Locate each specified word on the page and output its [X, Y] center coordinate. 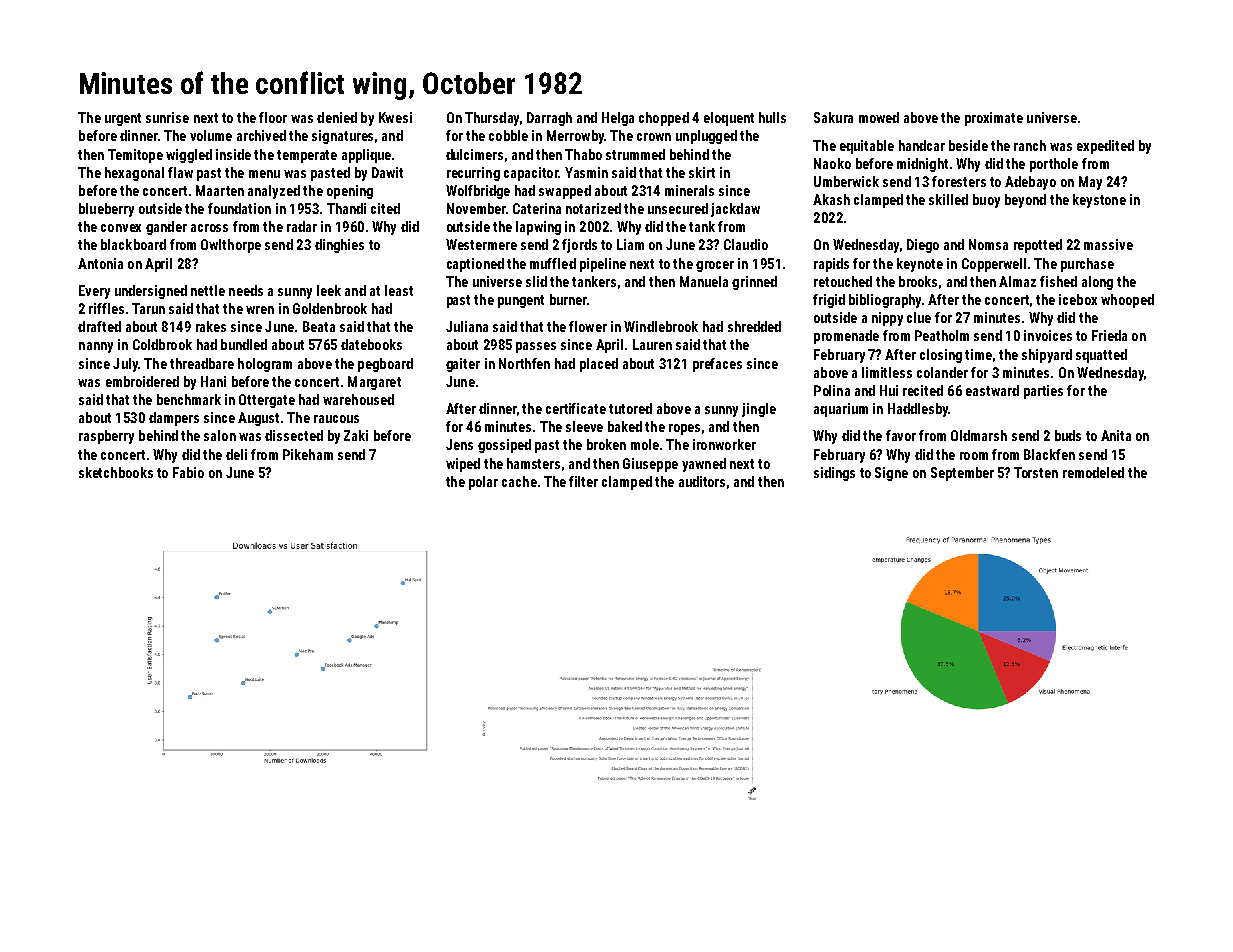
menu [264, 174]
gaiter [463, 365]
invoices [1048, 335]
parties [1043, 392]
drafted [99, 326]
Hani [213, 381]
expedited [1105, 147]
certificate [576, 408]
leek [329, 290]
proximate [994, 119]
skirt [702, 172]
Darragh [549, 119]
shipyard [1047, 356]
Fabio [188, 472]
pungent [521, 301]
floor [273, 117]
